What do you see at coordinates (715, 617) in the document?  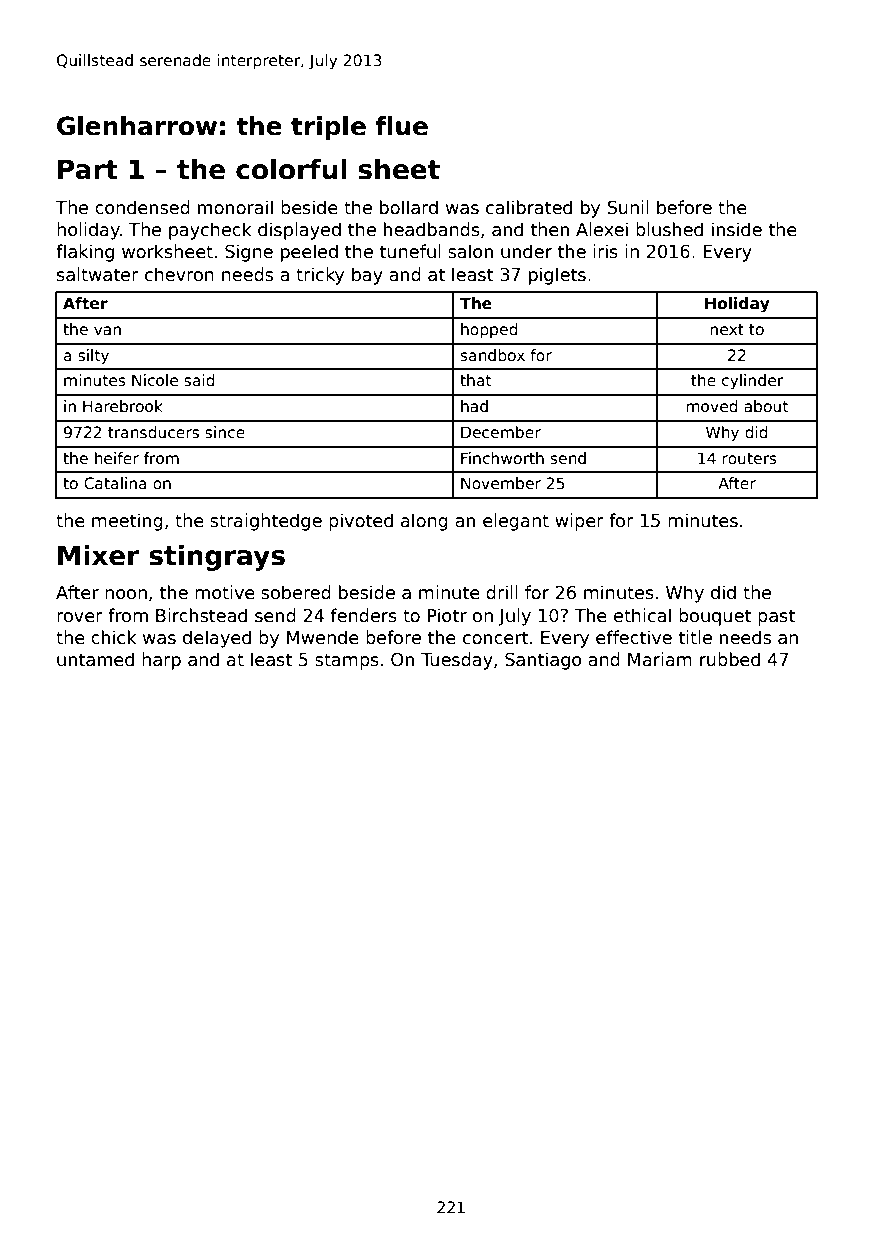 I see `bouquet` at bounding box center [715, 617].
